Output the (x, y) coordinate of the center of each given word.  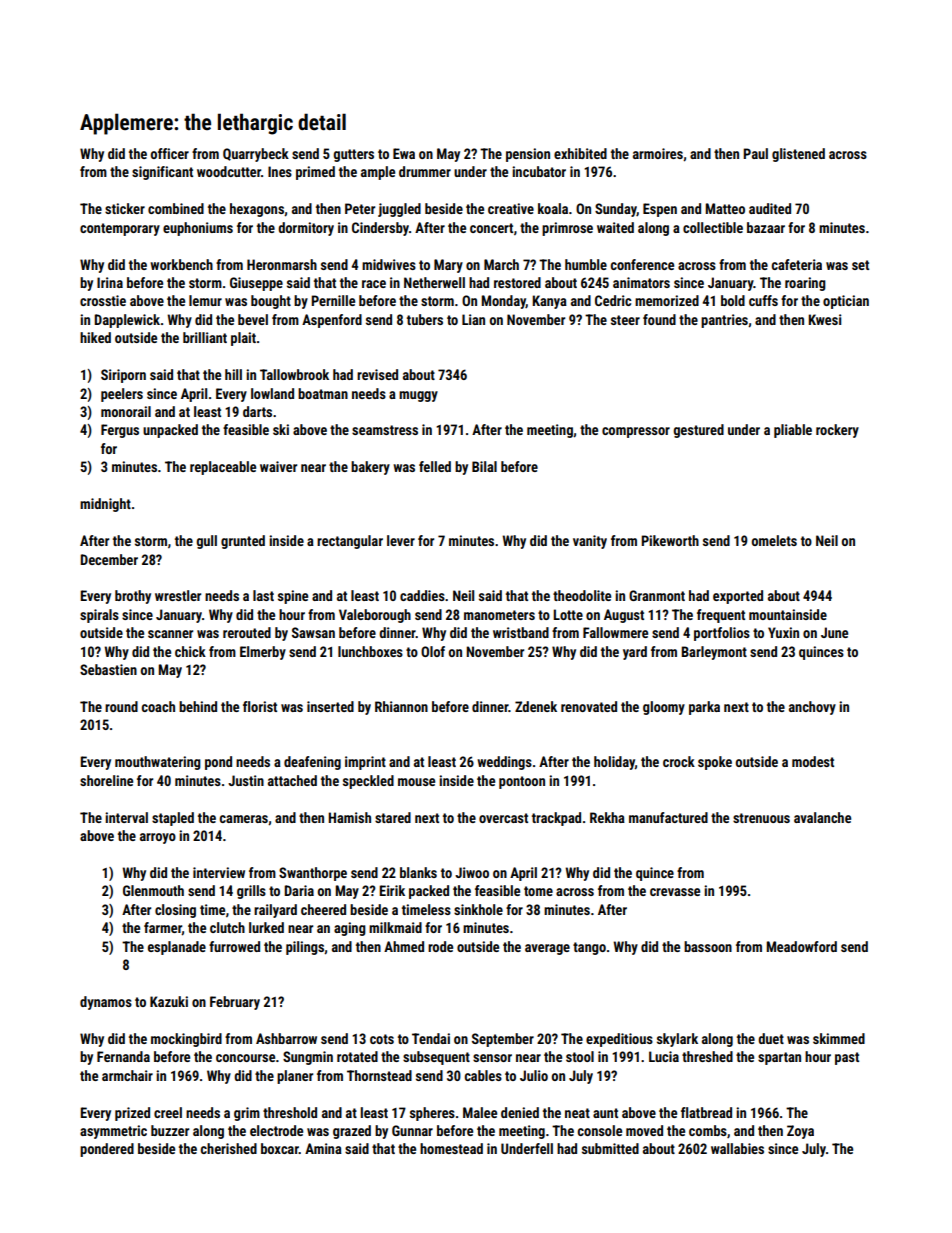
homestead (451, 1148)
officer (170, 153)
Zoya (800, 1132)
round (121, 706)
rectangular (350, 542)
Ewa (404, 153)
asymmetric (113, 1132)
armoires (658, 153)
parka (704, 708)
